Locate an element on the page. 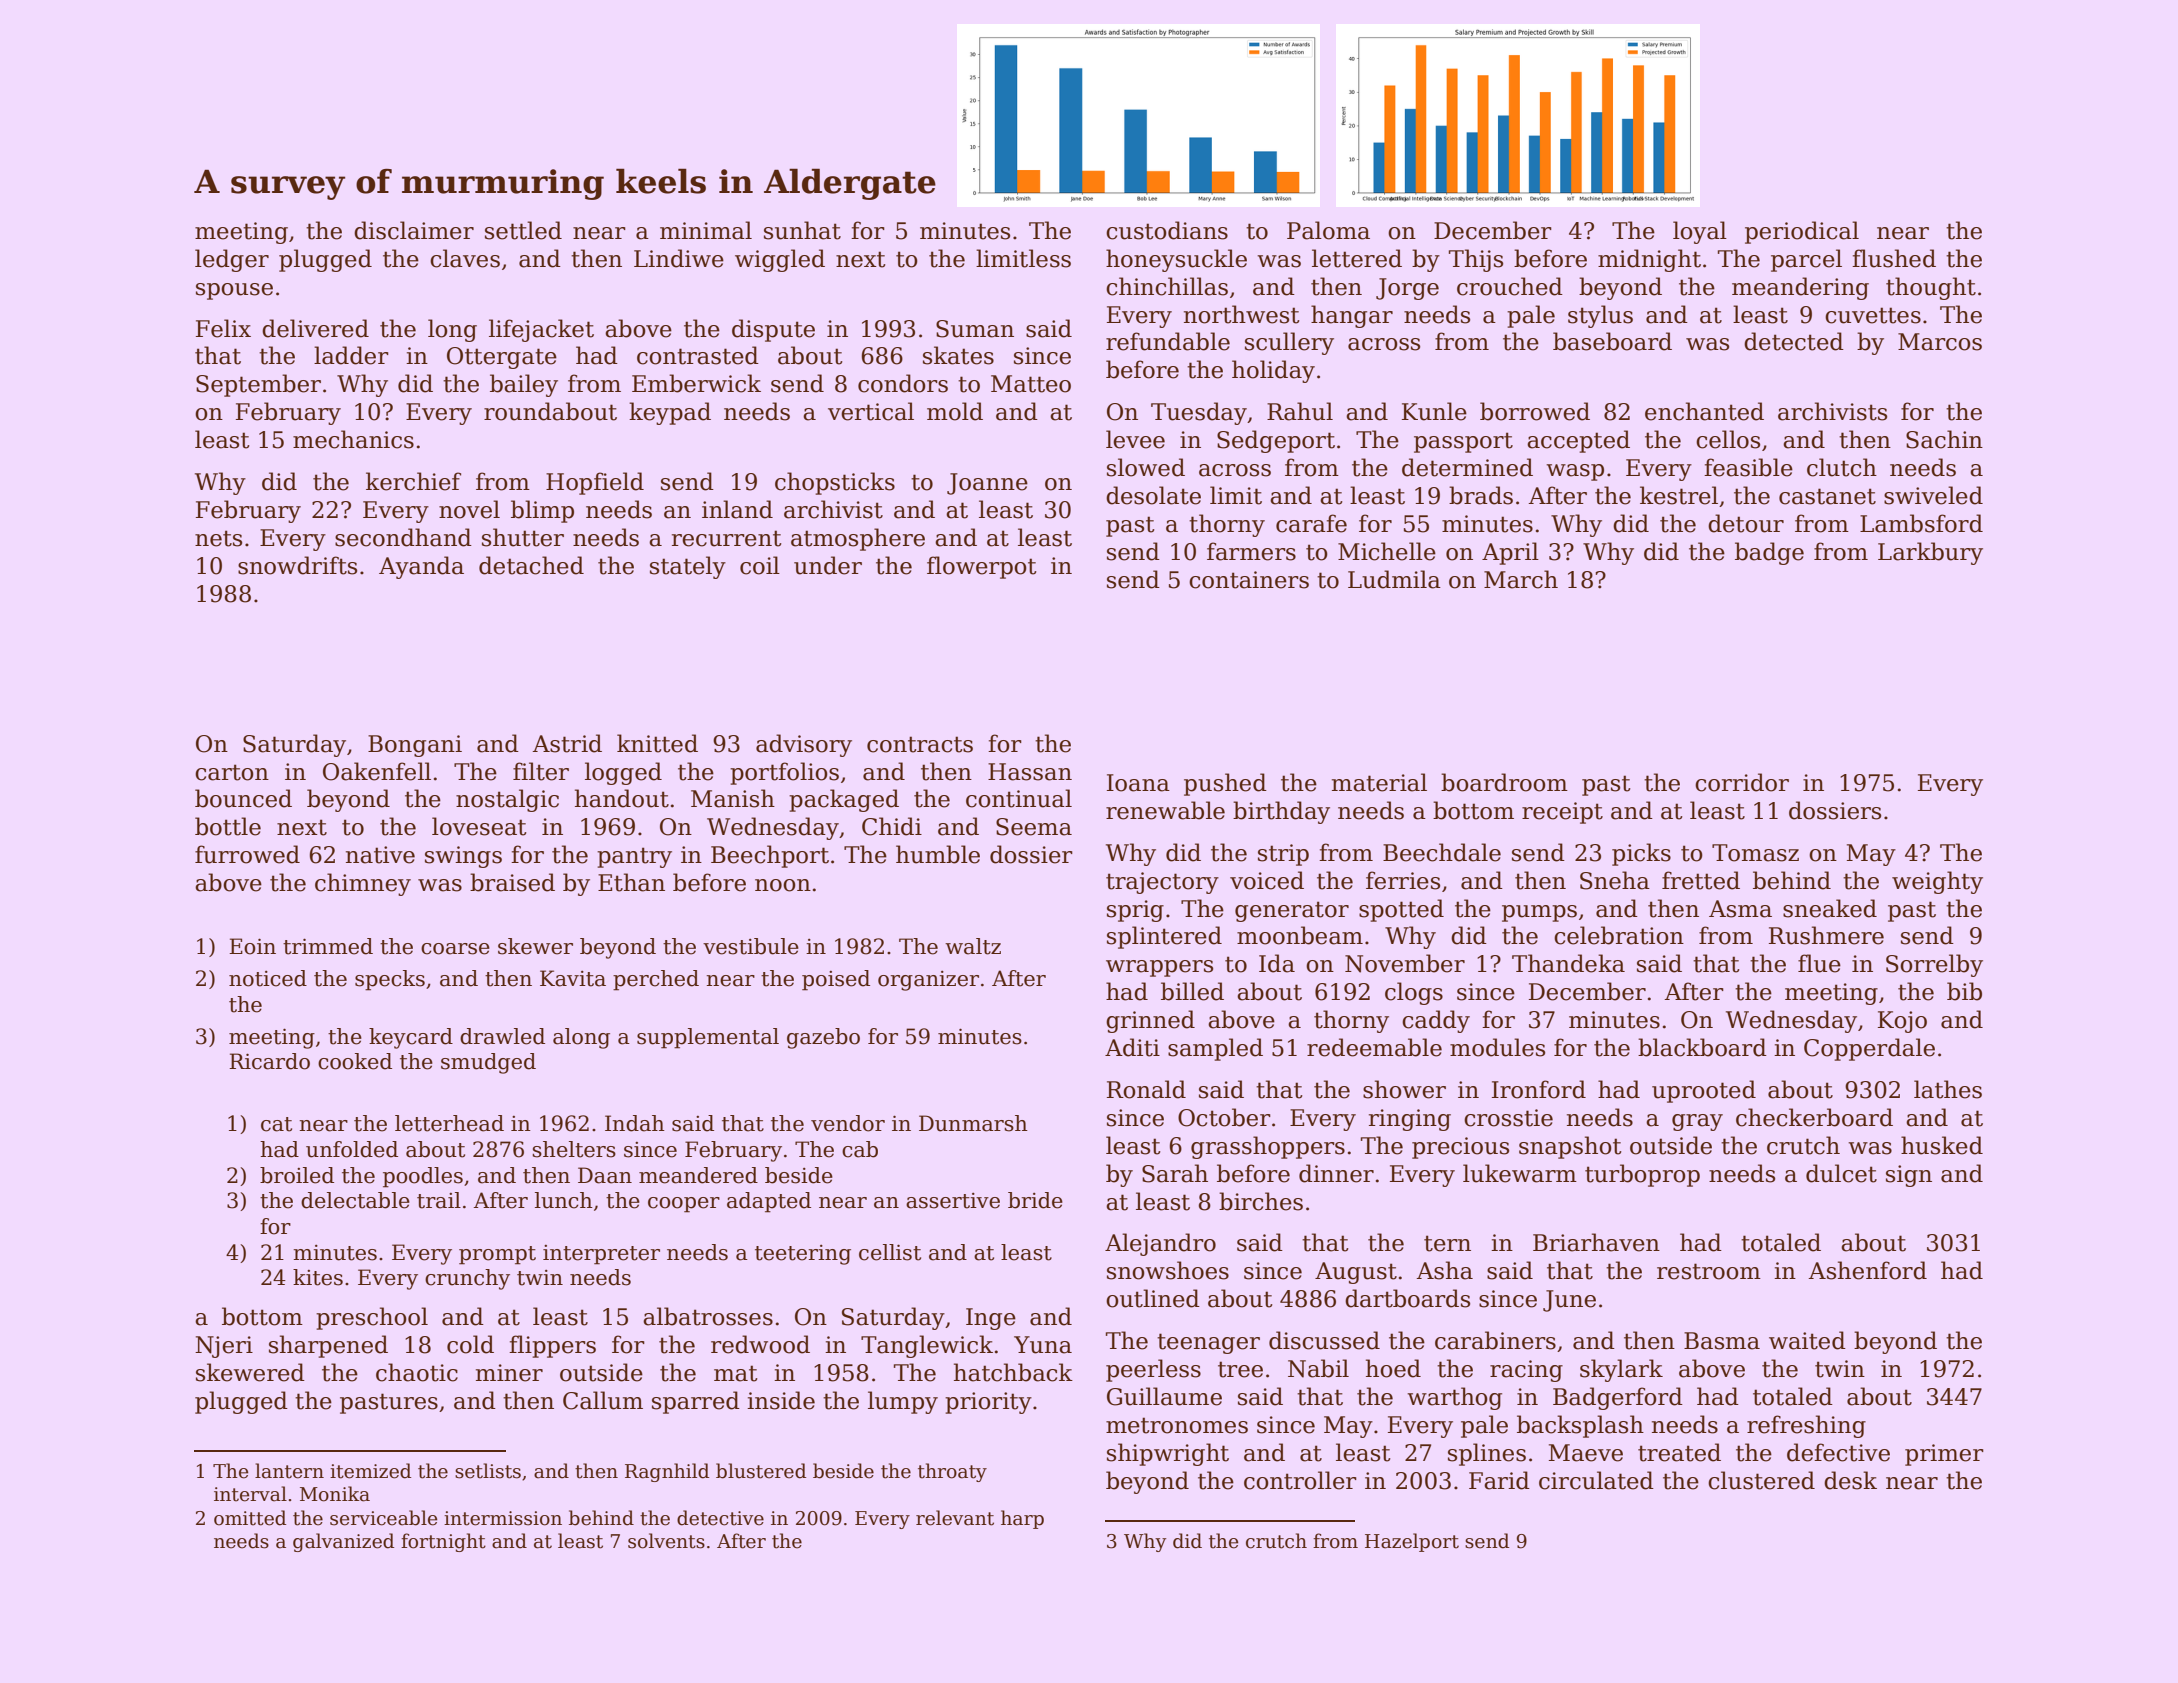 Image resolution: width=2178 pixels, height=1683 pixels. noticed is located at coordinates (268, 978).
